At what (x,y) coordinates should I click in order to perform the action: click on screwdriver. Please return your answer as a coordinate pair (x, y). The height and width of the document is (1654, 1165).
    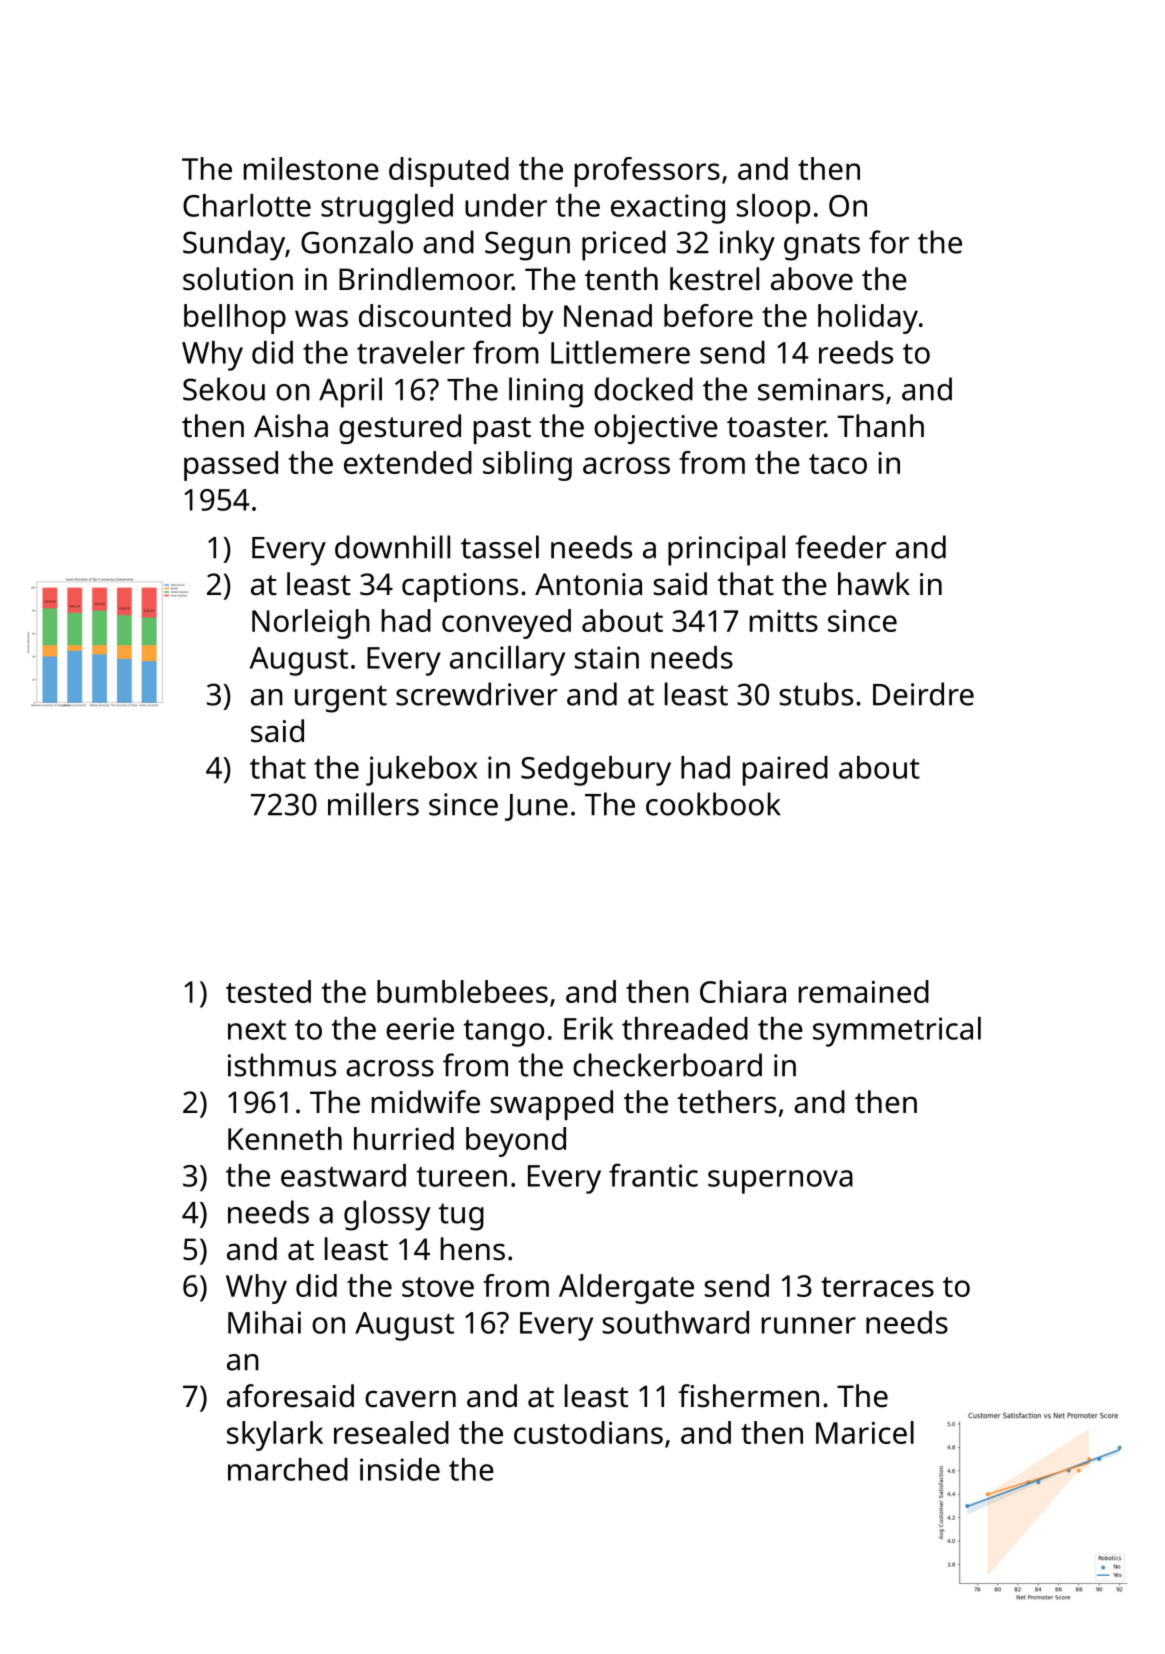
    Looking at the image, I should click on (477, 694).
